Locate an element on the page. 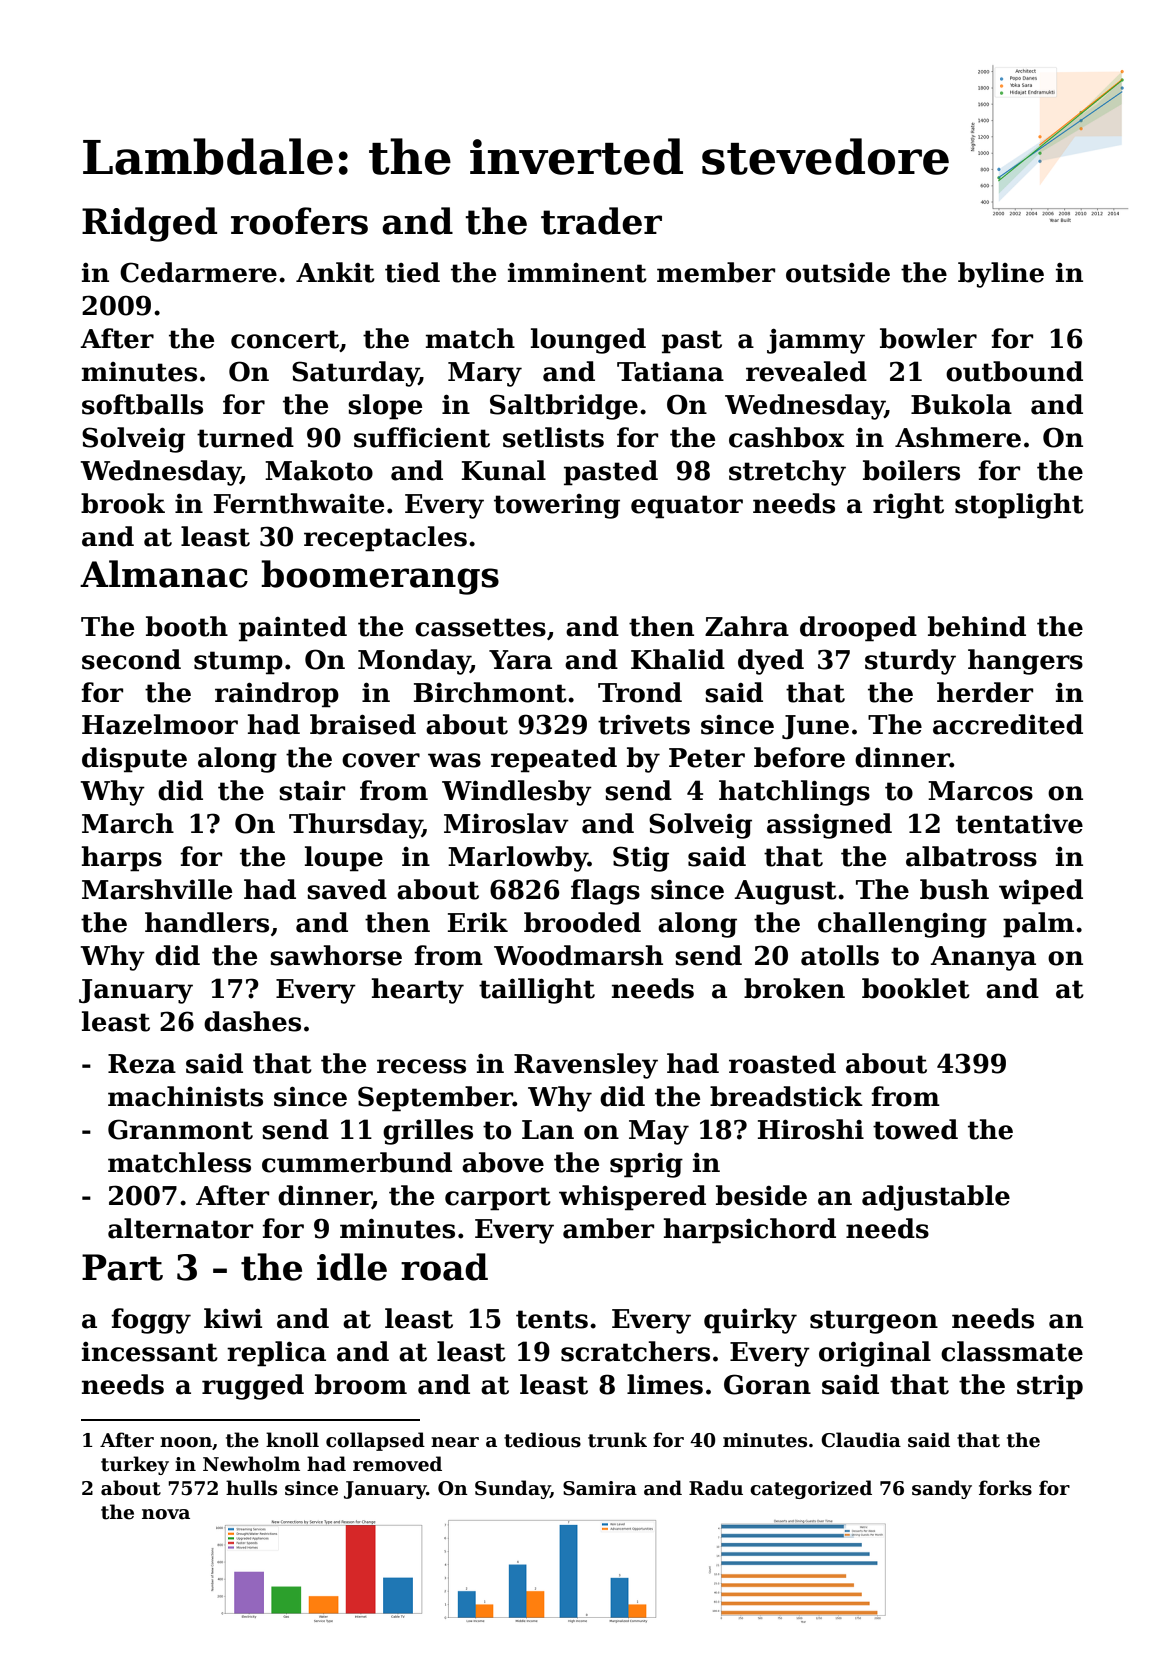  incessant is located at coordinates (150, 1352).
